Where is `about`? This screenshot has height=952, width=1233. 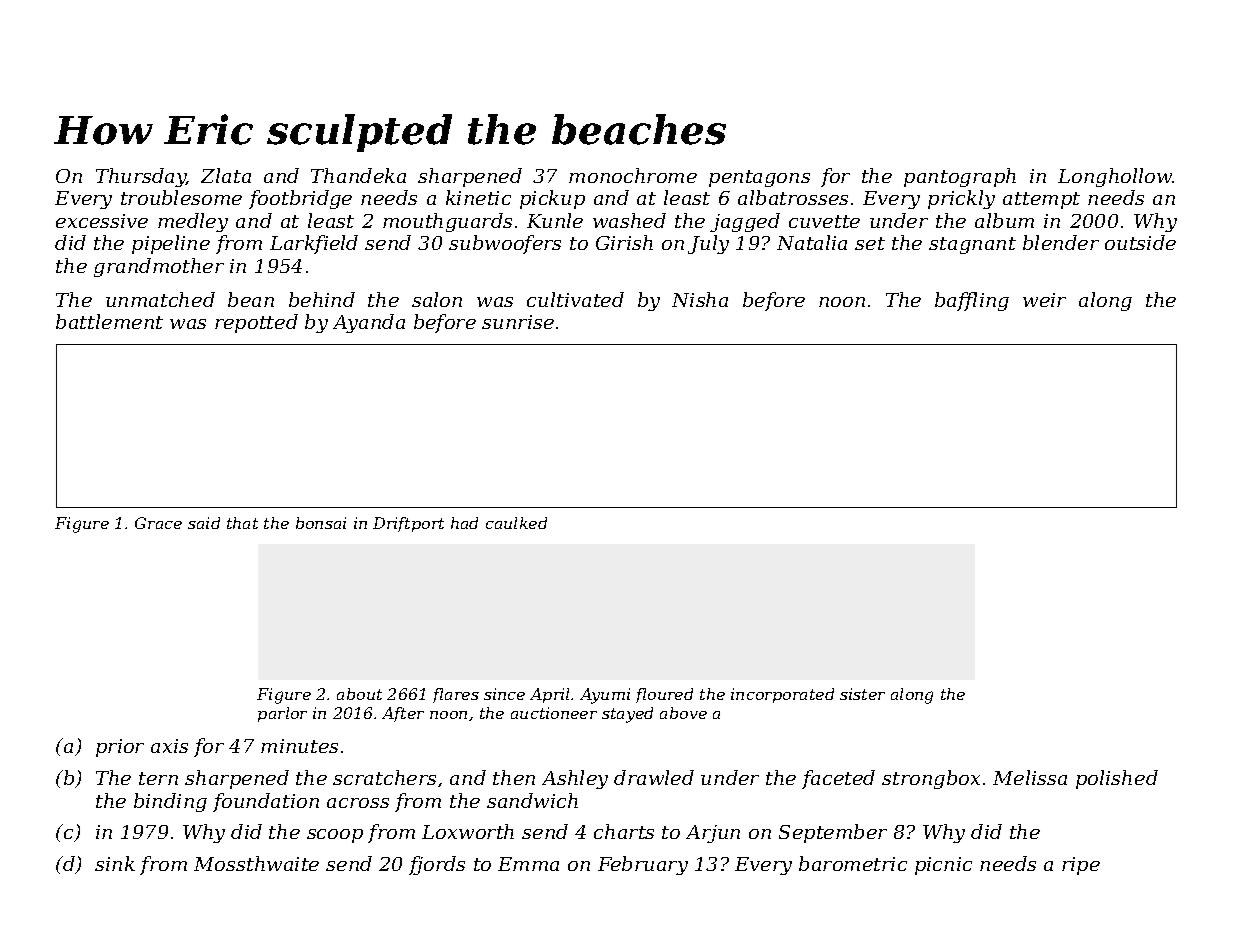
about is located at coordinates (359, 694).
